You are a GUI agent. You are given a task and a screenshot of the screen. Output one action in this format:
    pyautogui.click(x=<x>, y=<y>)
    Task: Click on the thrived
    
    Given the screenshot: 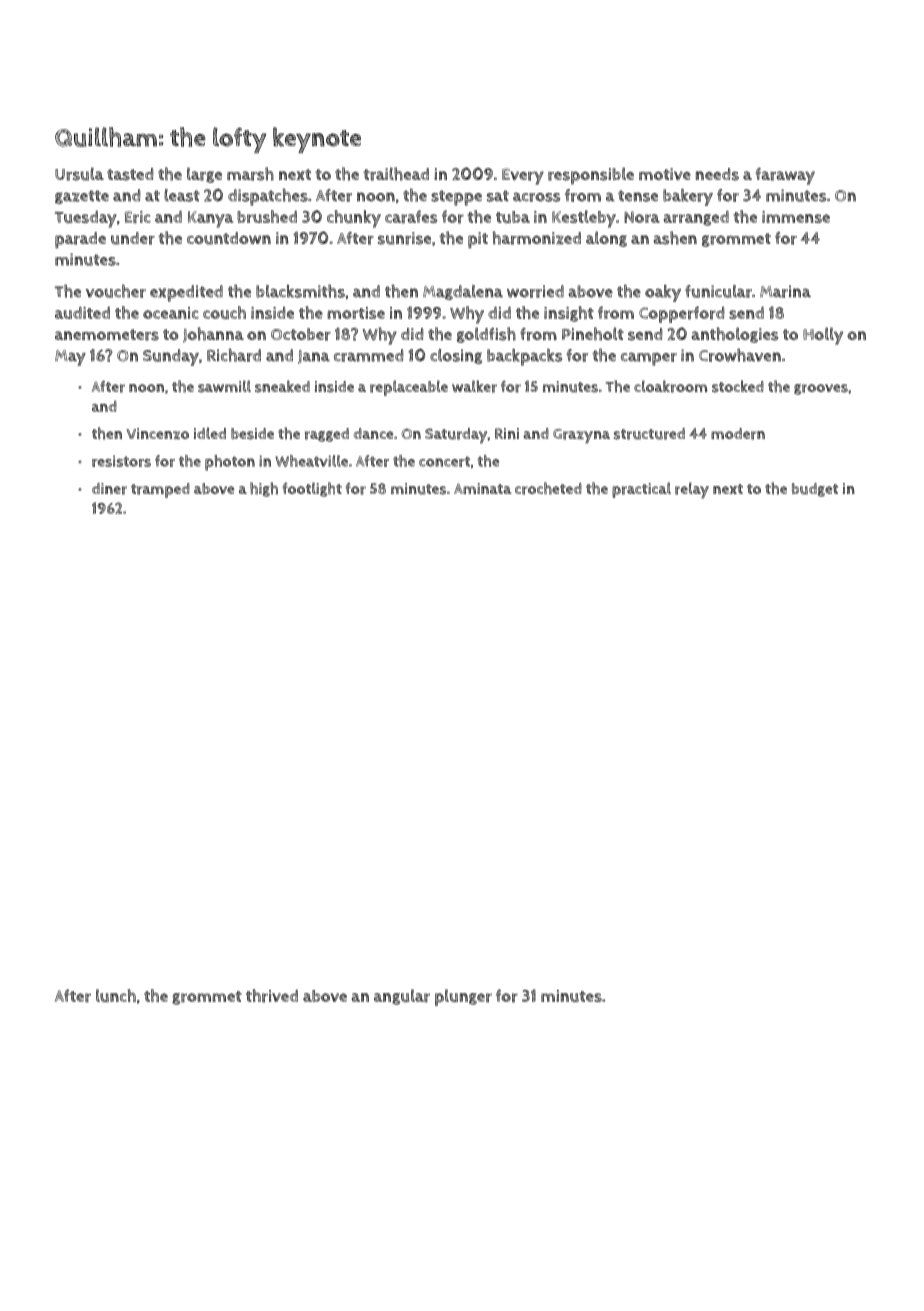 What is the action you would take?
    pyautogui.click(x=272, y=996)
